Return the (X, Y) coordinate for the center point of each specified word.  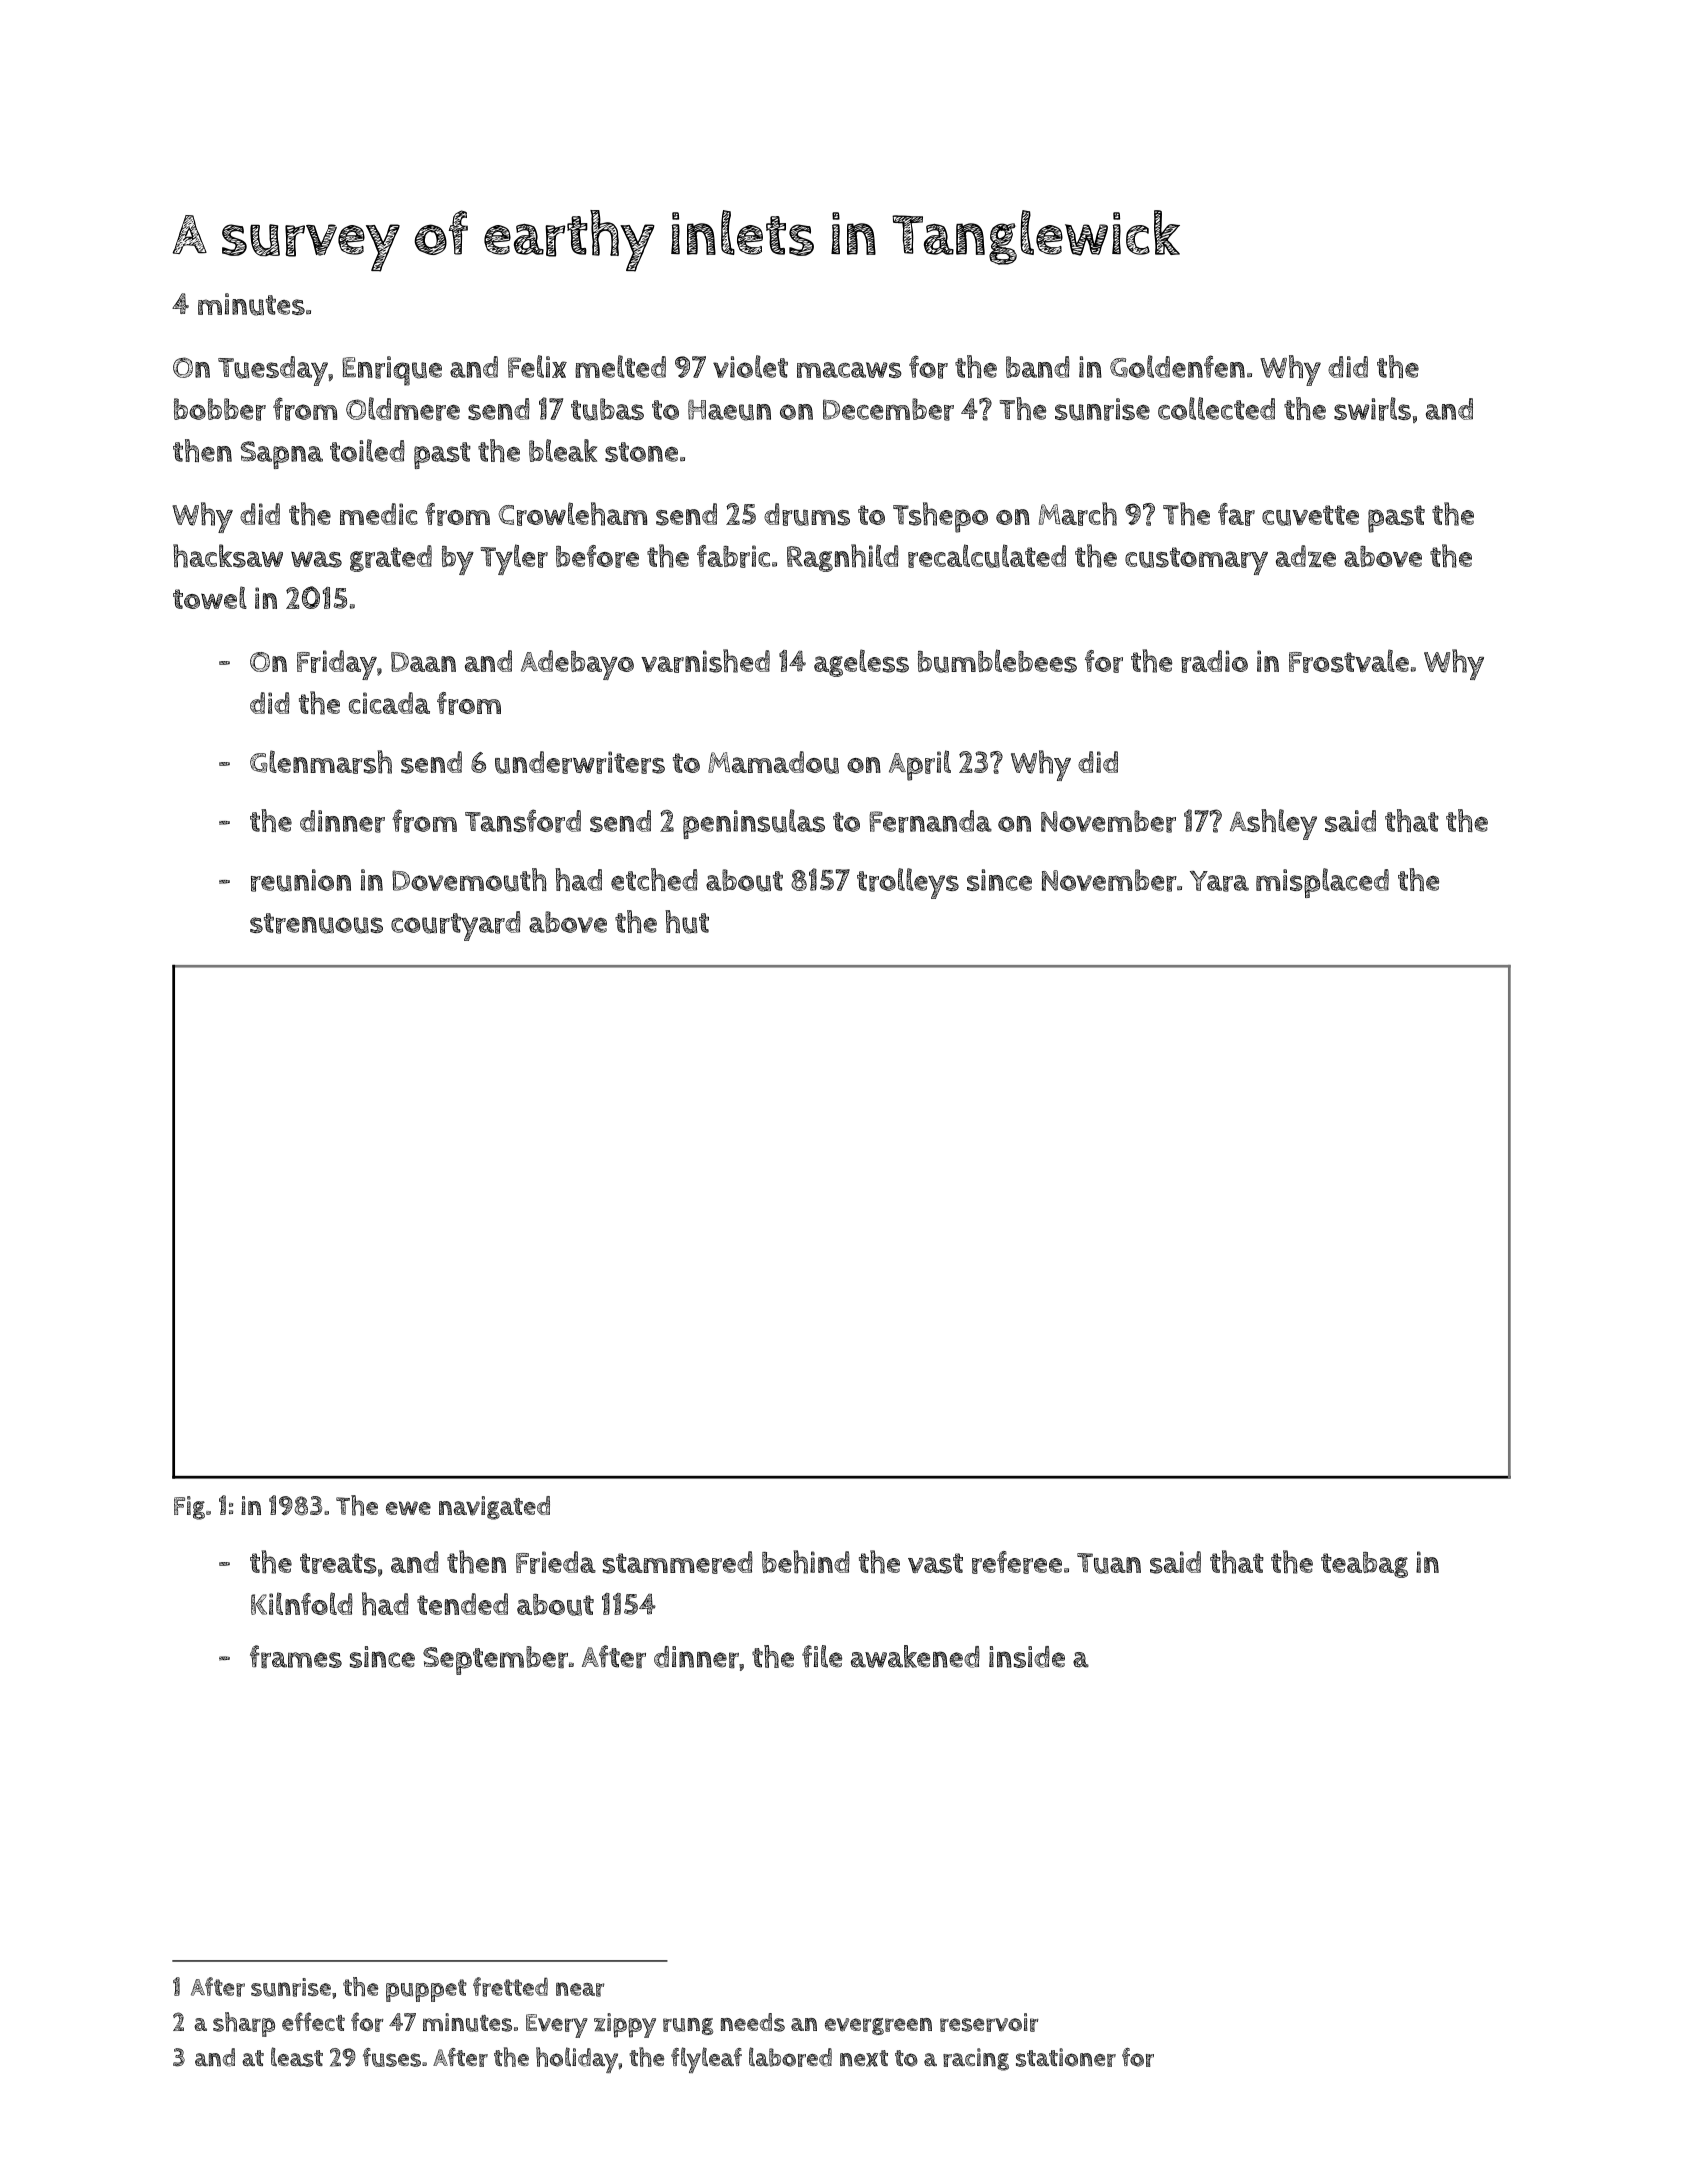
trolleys (908, 883)
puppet (426, 1990)
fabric (733, 556)
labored (790, 2057)
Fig (189, 1508)
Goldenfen (1177, 366)
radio (1214, 661)
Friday (337, 665)
